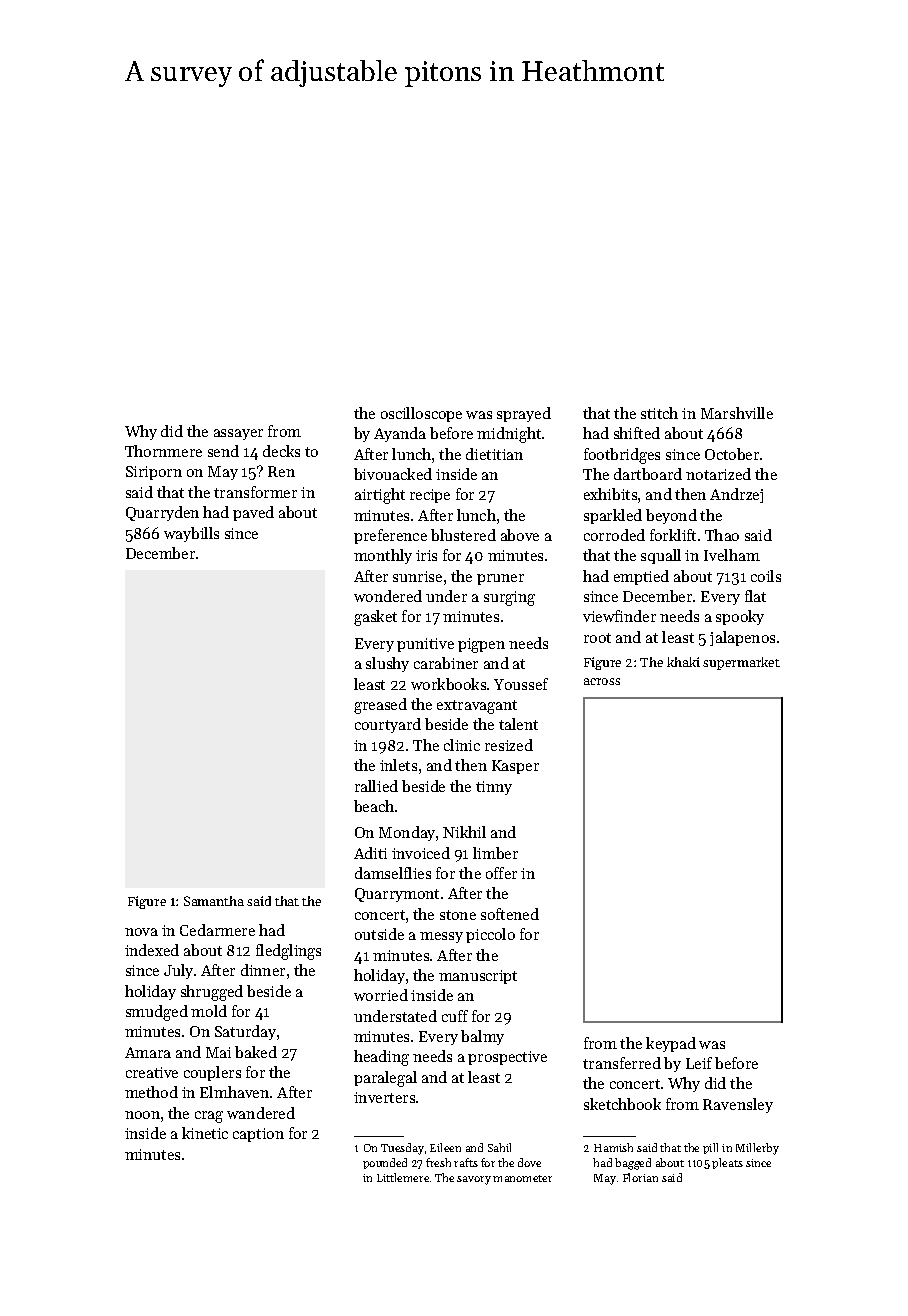  I want to click on slushy, so click(387, 664).
